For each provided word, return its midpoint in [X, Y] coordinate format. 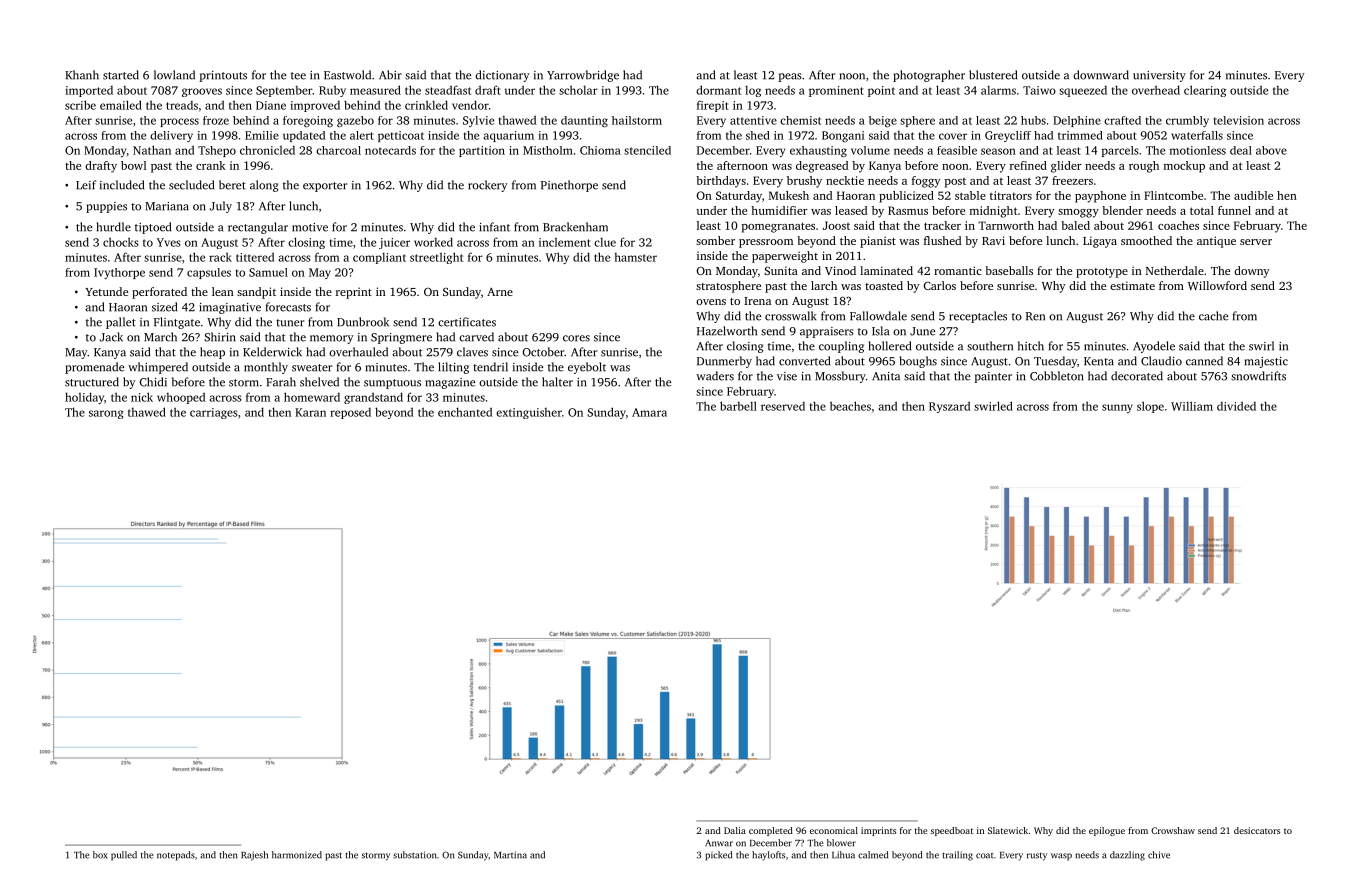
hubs [1033, 120]
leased [851, 210]
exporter [325, 187]
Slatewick [1008, 830]
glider [1066, 167]
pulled [124, 856]
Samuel [268, 272]
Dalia [735, 830]
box [100, 855]
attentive [753, 120]
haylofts [768, 856]
